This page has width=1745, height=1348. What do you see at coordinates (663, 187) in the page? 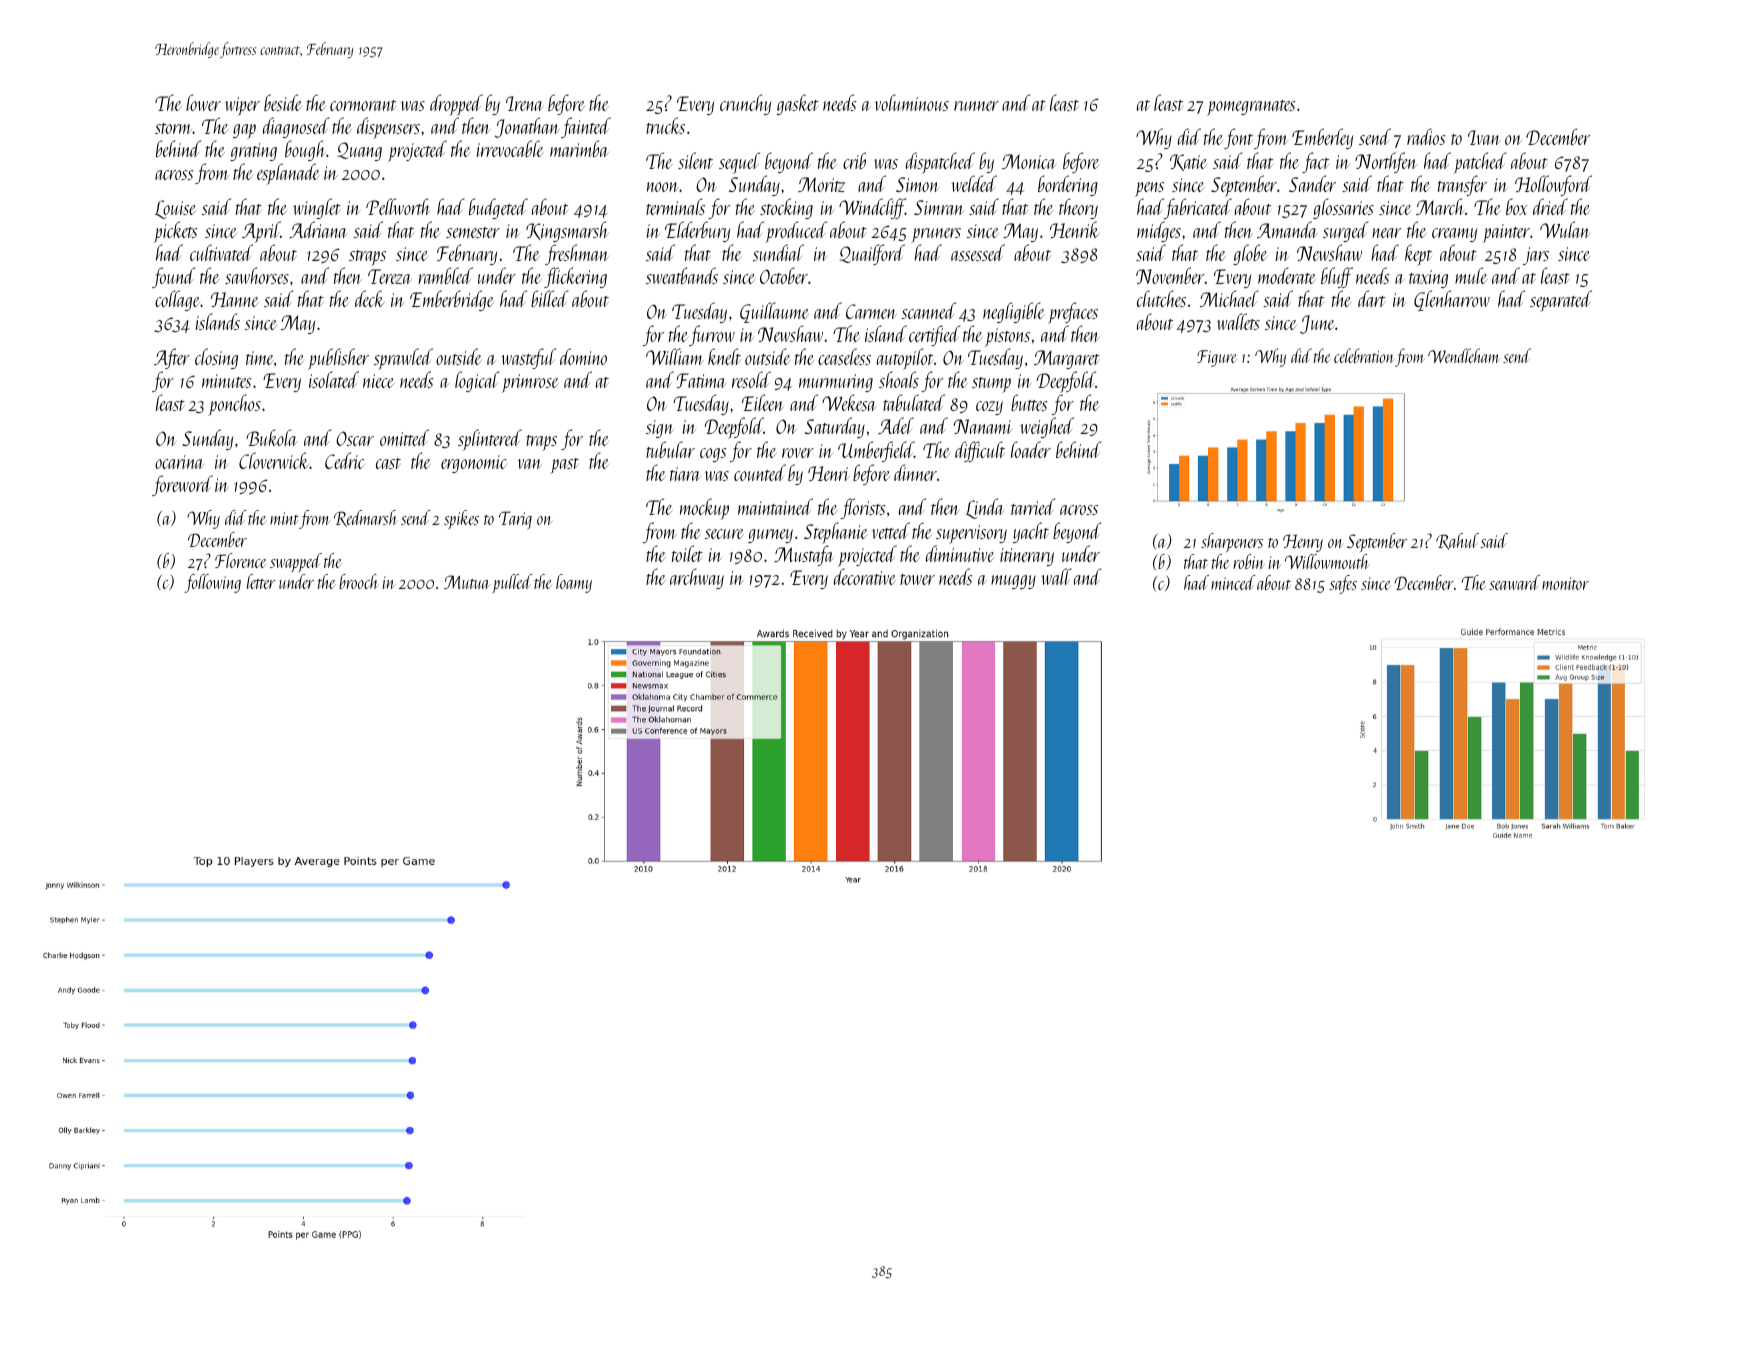
I see `noon` at bounding box center [663, 187].
